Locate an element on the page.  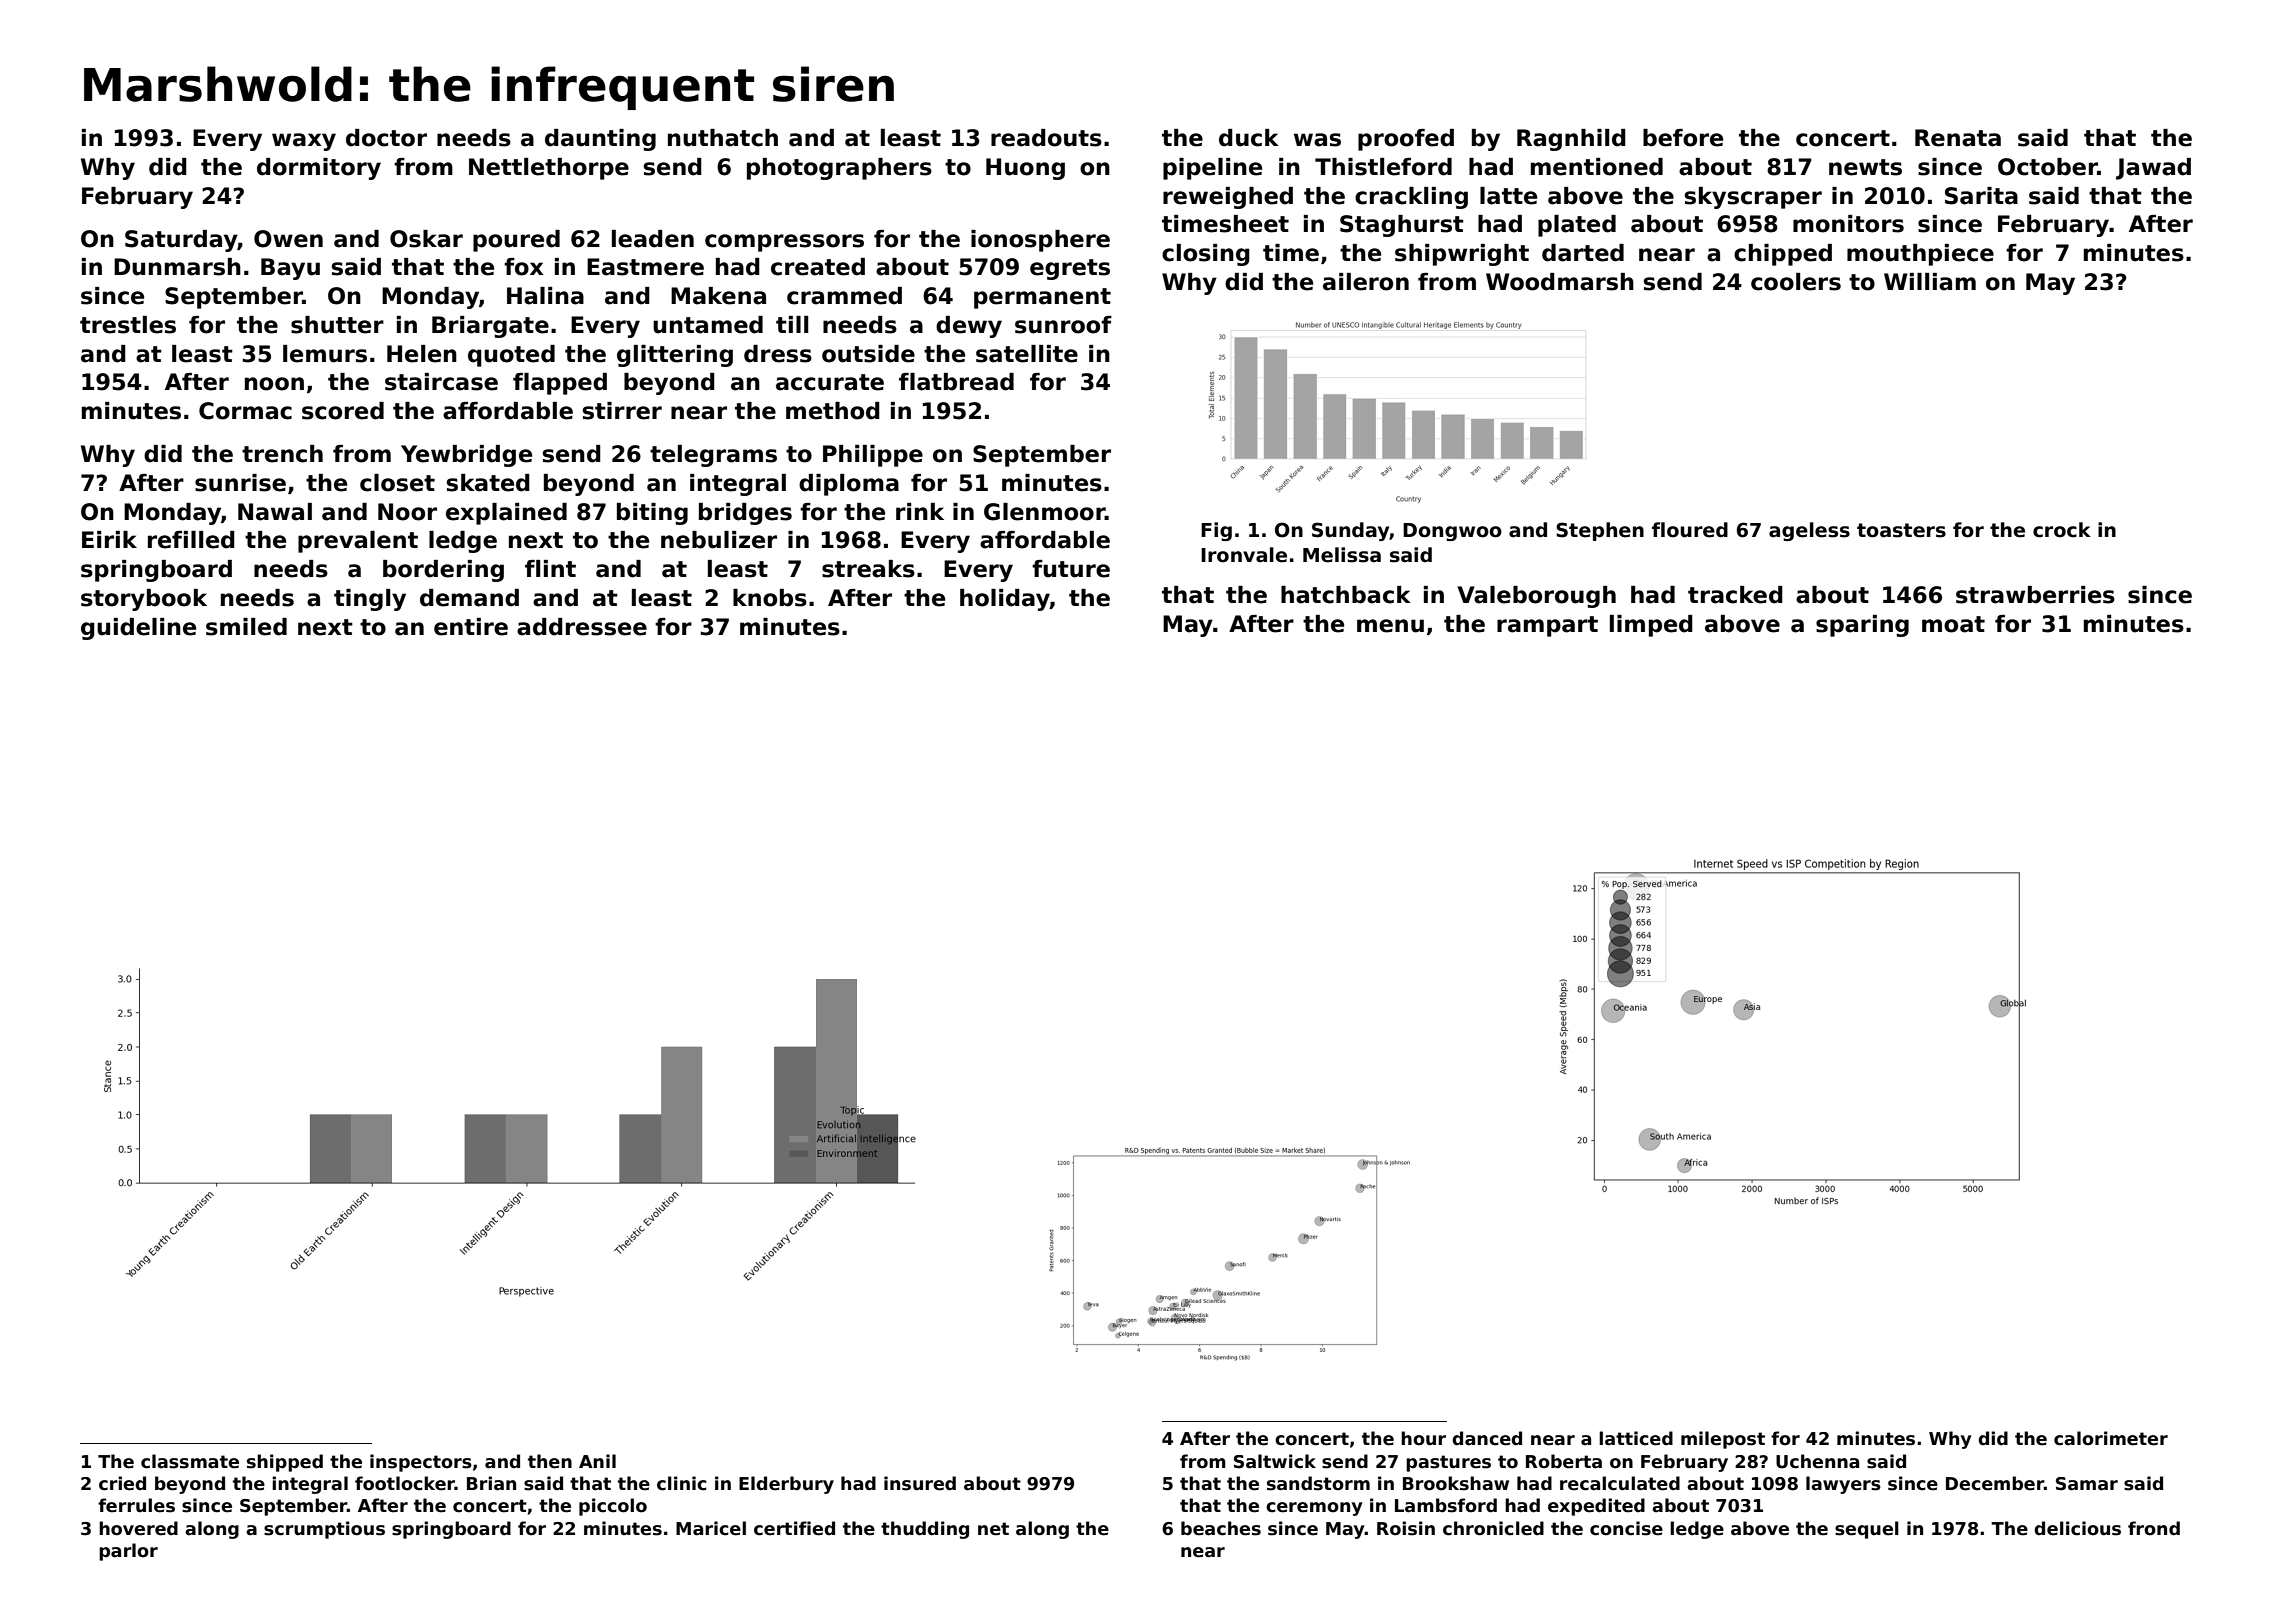
storybook is located at coordinates (144, 600).
